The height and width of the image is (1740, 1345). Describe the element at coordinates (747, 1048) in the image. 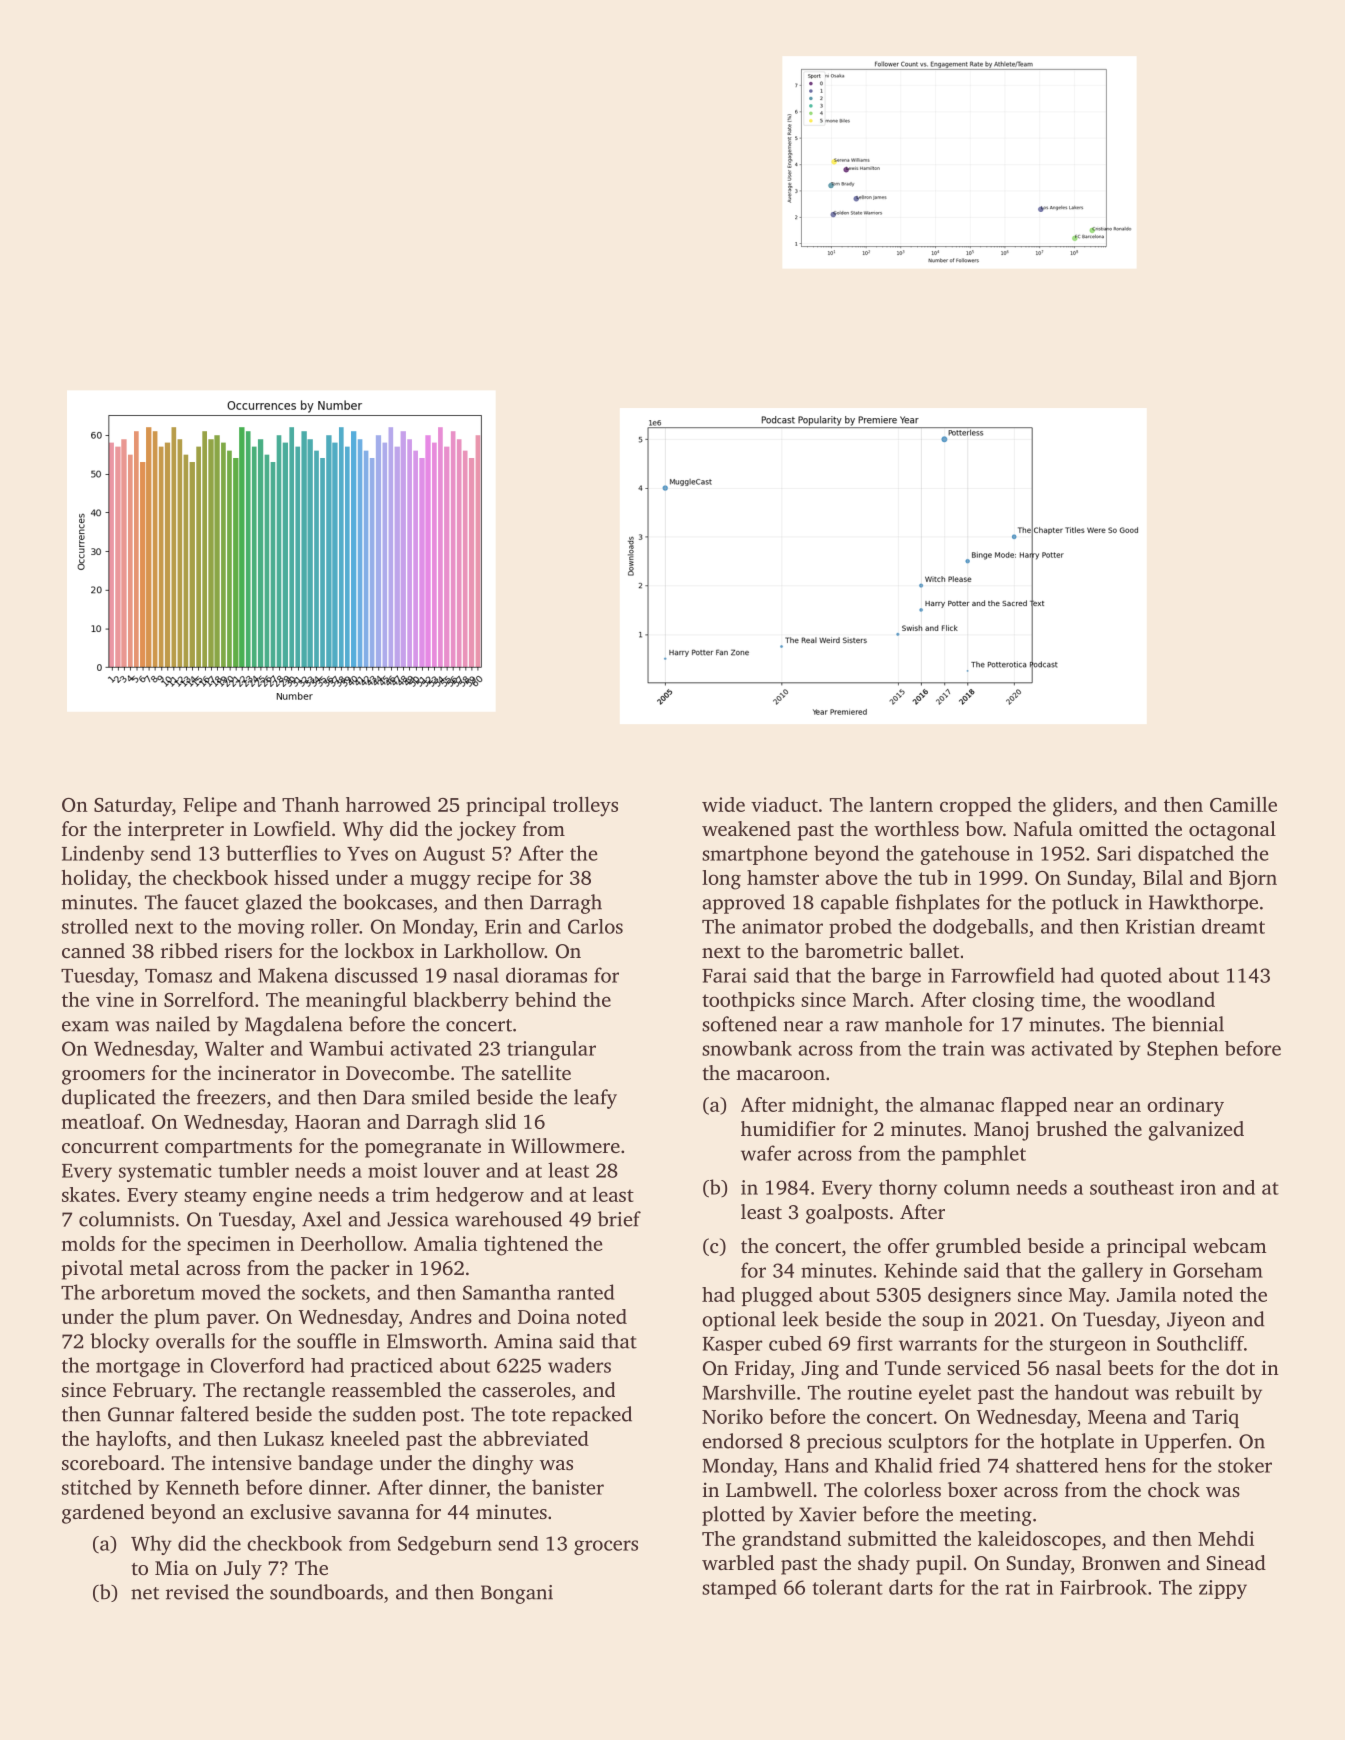

I see `snowbank` at that location.
